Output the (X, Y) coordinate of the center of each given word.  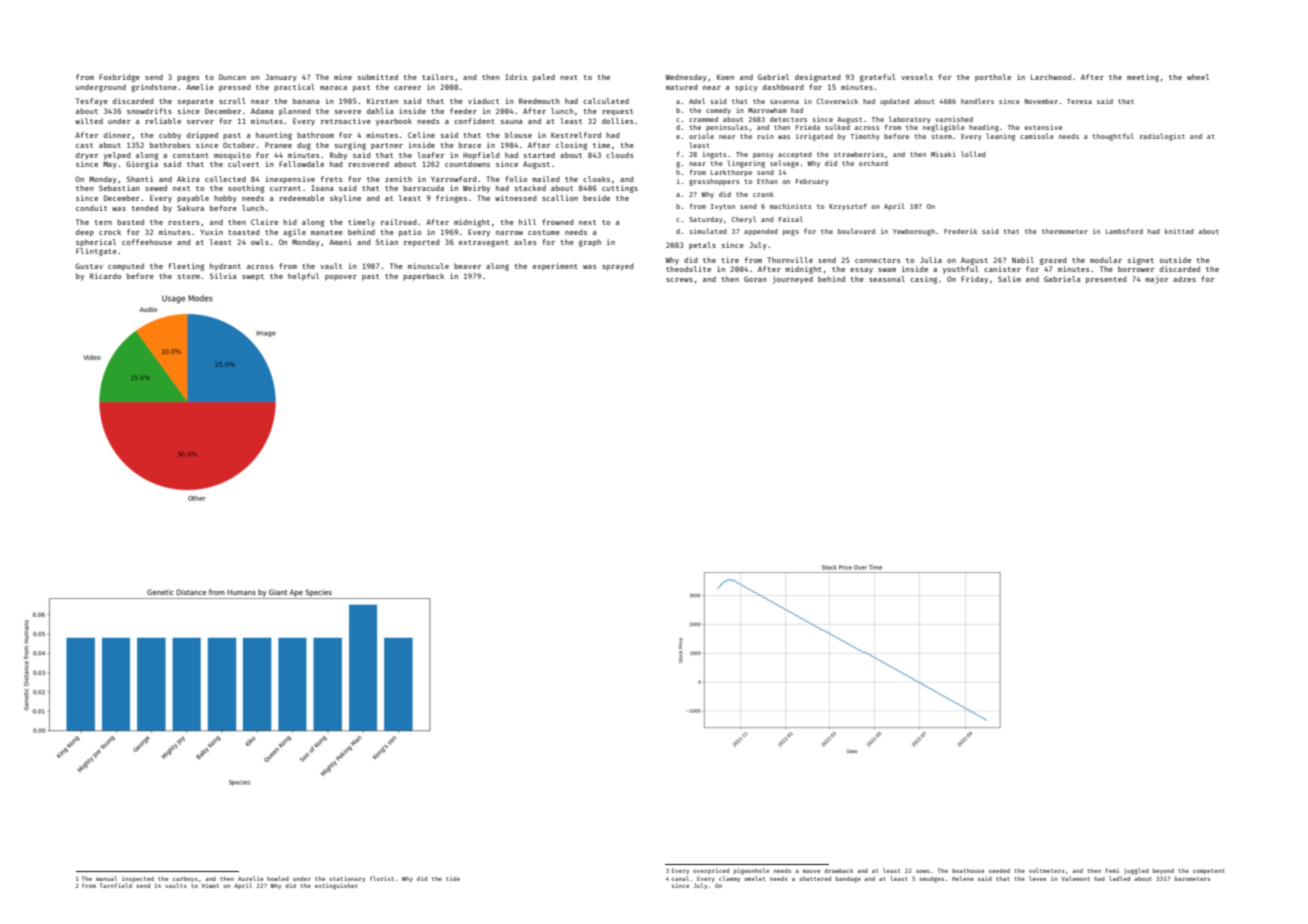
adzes (1184, 279)
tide (453, 878)
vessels (917, 77)
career (407, 88)
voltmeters (1047, 870)
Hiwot (210, 885)
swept (253, 277)
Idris (516, 77)
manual (106, 878)
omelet (754, 878)
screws (679, 280)
